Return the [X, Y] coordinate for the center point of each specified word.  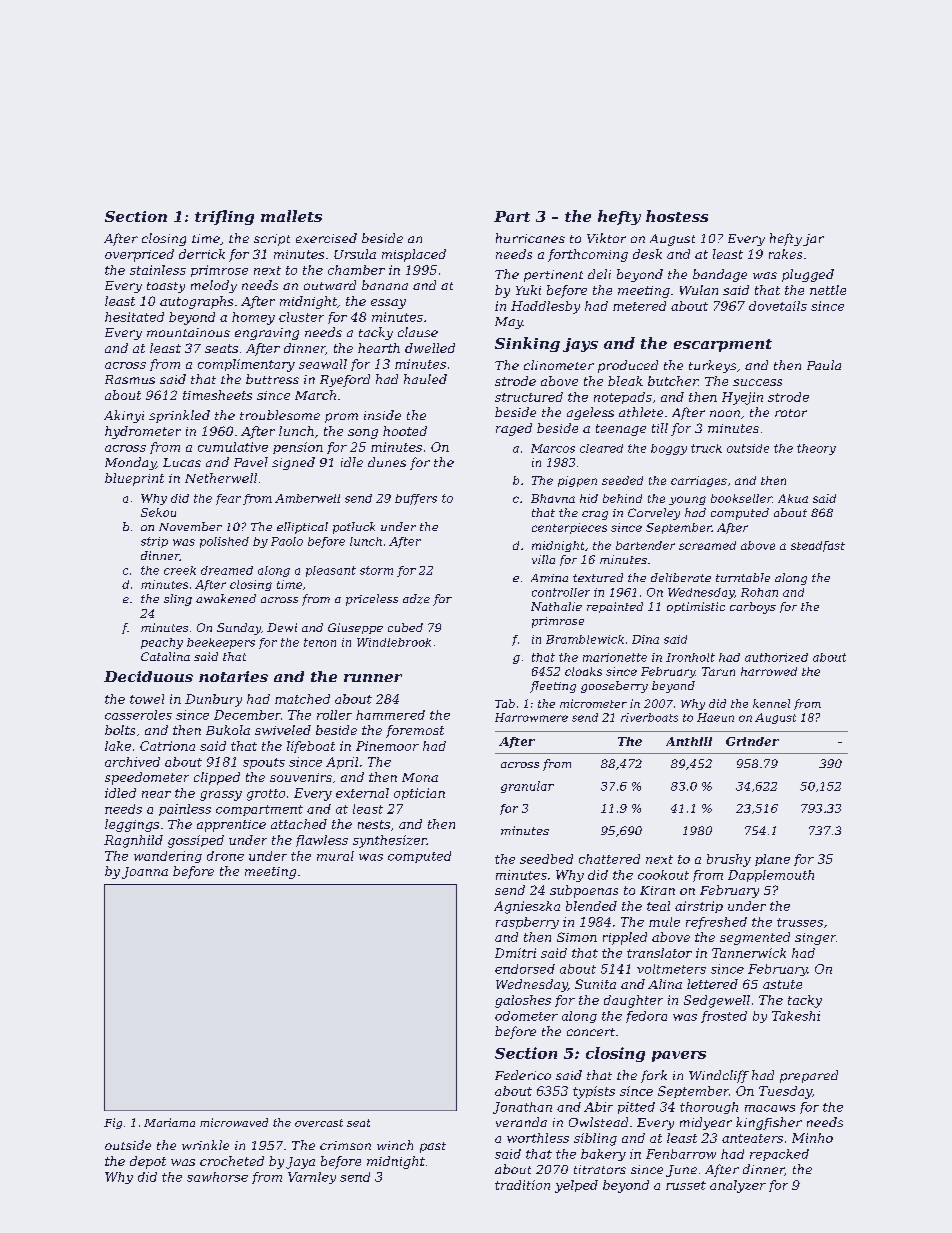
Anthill [689, 741]
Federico [523, 1075]
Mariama [169, 1122]
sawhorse [217, 1177]
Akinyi [124, 416]
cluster [301, 317]
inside [382, 415]
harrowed [769, 671]
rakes [785, 254]
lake [118, 746]
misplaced [414, 255]
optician [419, 794]
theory [816, 449]
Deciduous [148, 676]
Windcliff [719, 1076]
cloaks [583, 671]
